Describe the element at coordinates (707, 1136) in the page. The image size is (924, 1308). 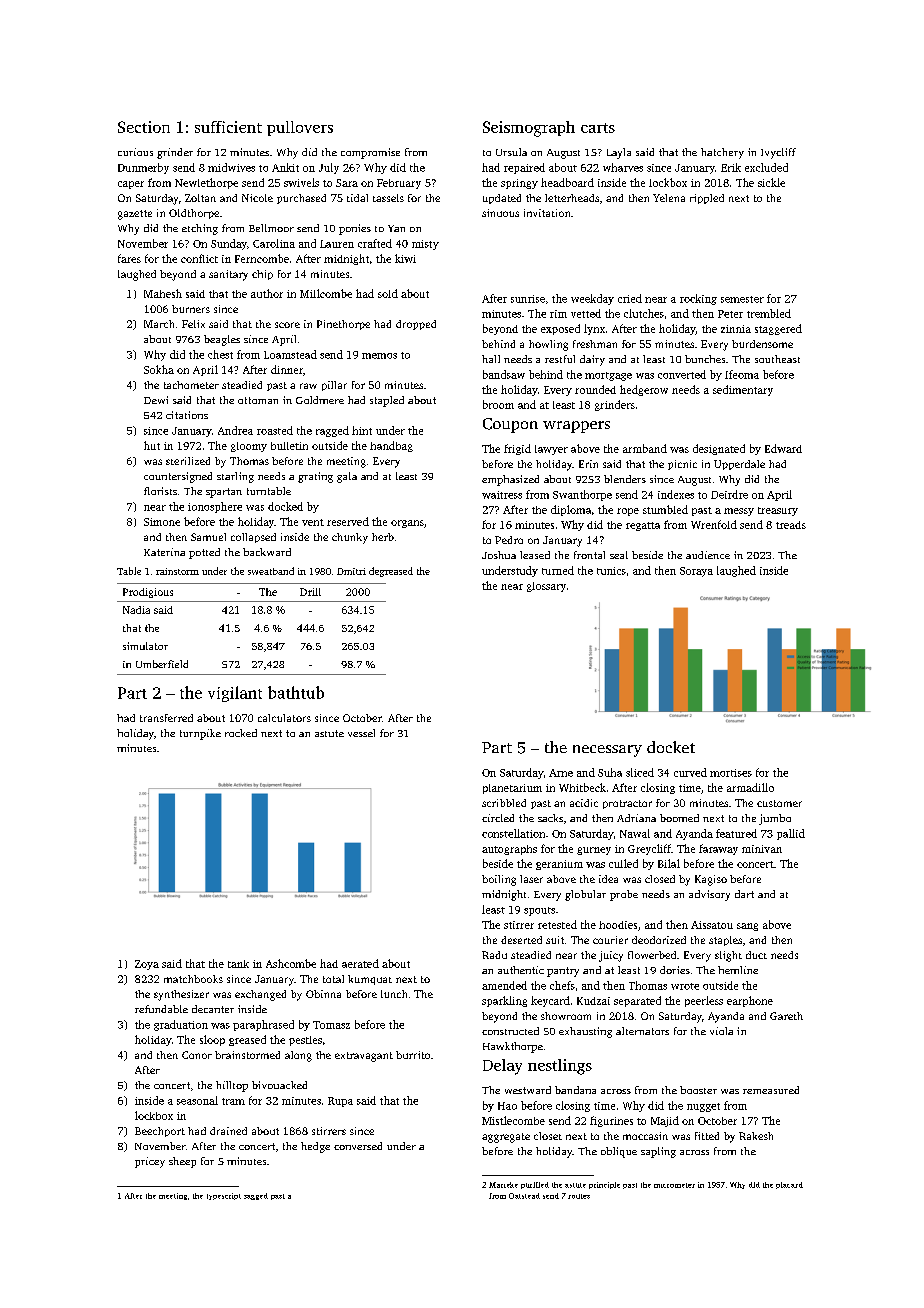
I see `fitted` at that location.
